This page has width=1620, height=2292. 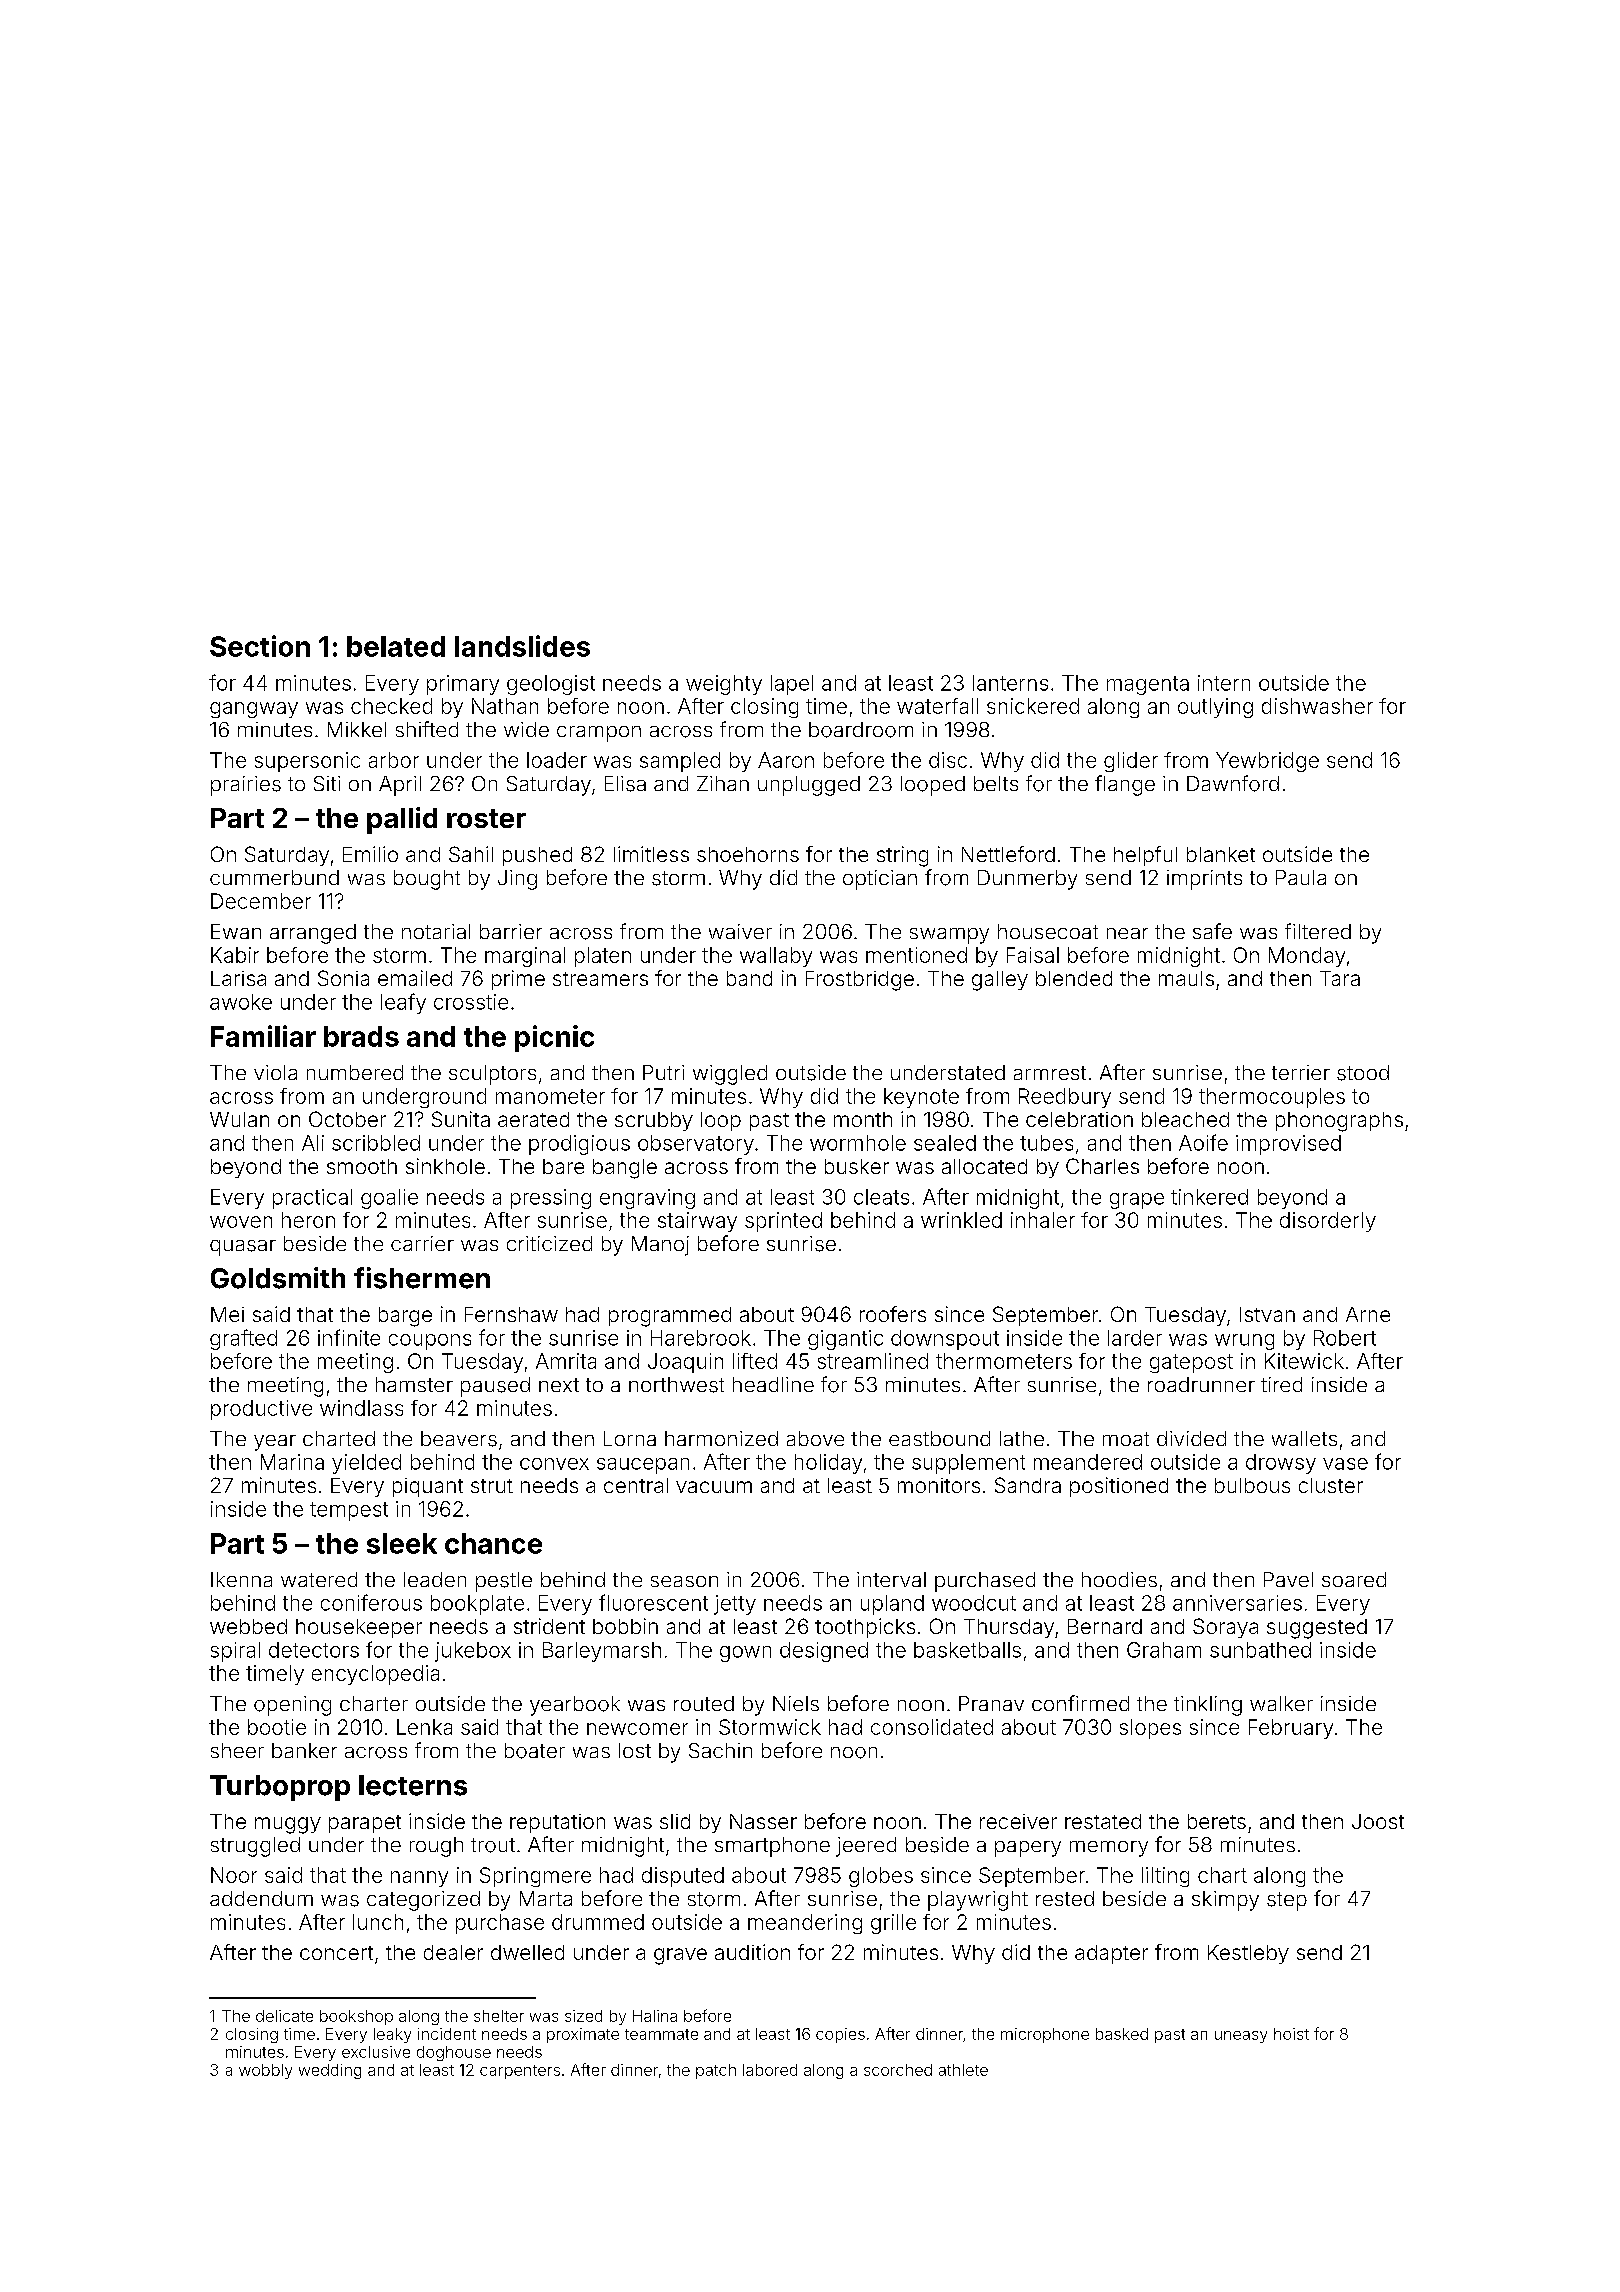 What do you see at coordinates (1215, 708) in the page?
I see `outlying` at bounding box center [1215, 708].
